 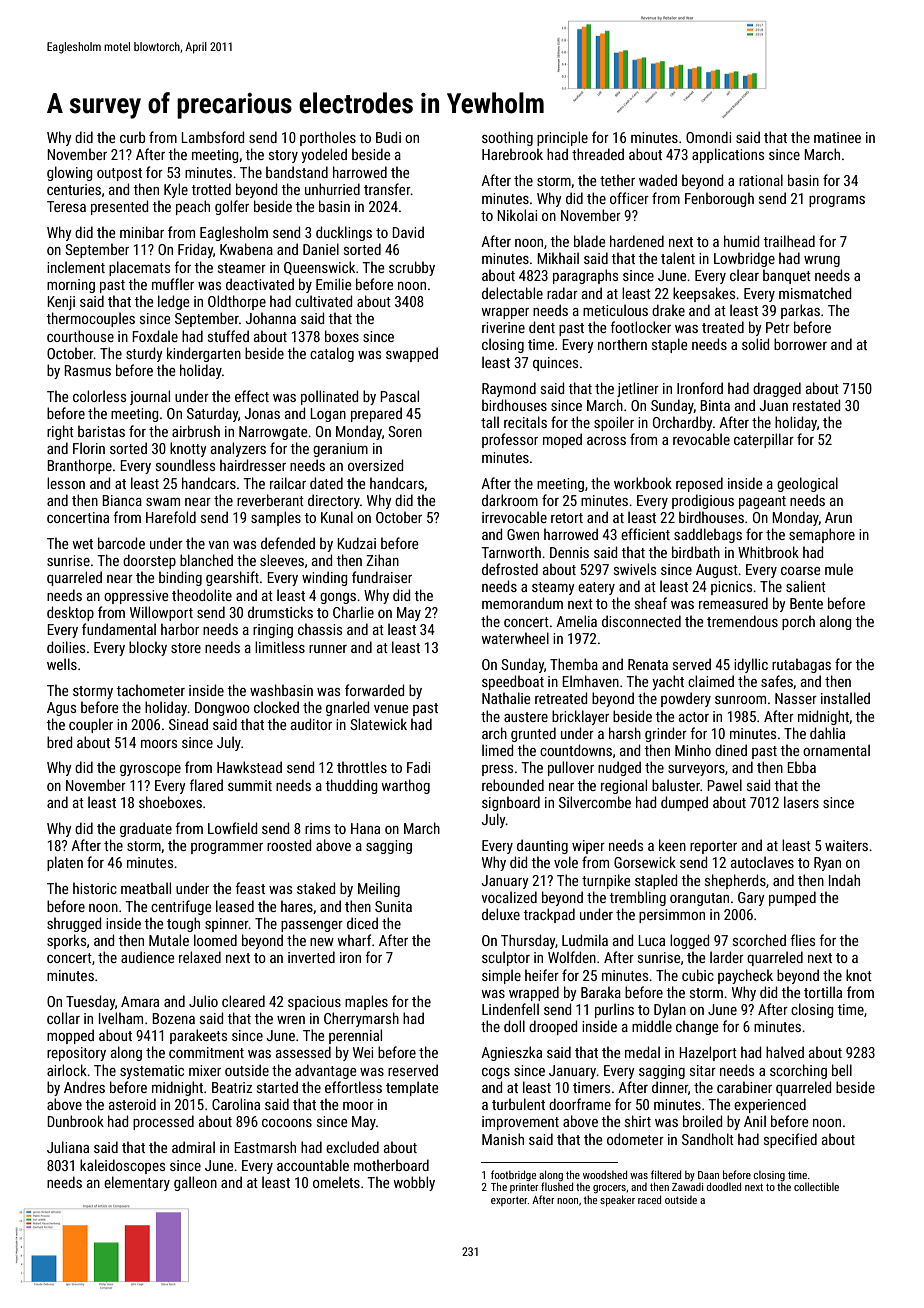 What do you see at coordinates (580, 717) in the page?
I see `bricklayer` at bounding box center [580, 717].
